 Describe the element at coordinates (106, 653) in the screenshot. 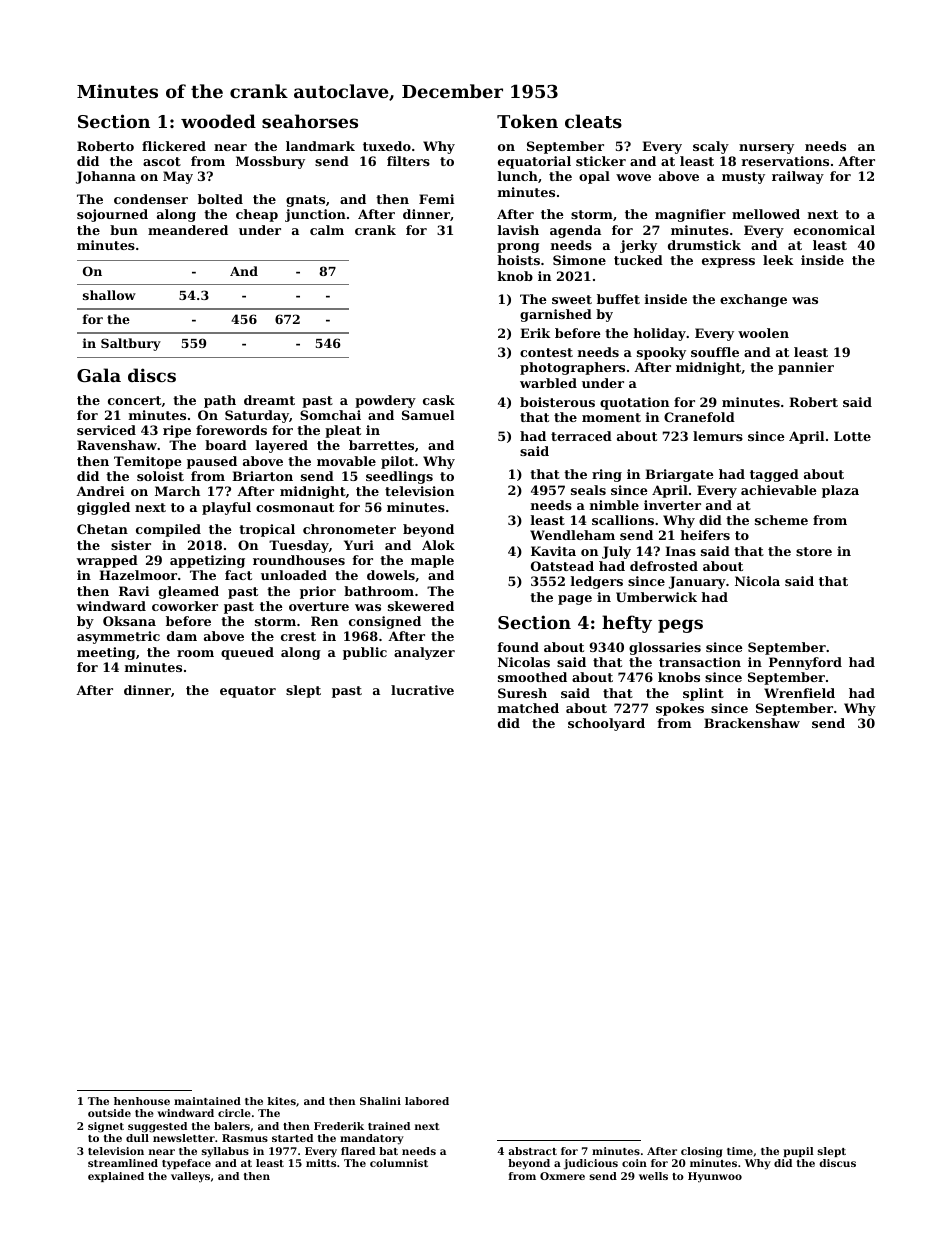

I see `meeting` at that location.
